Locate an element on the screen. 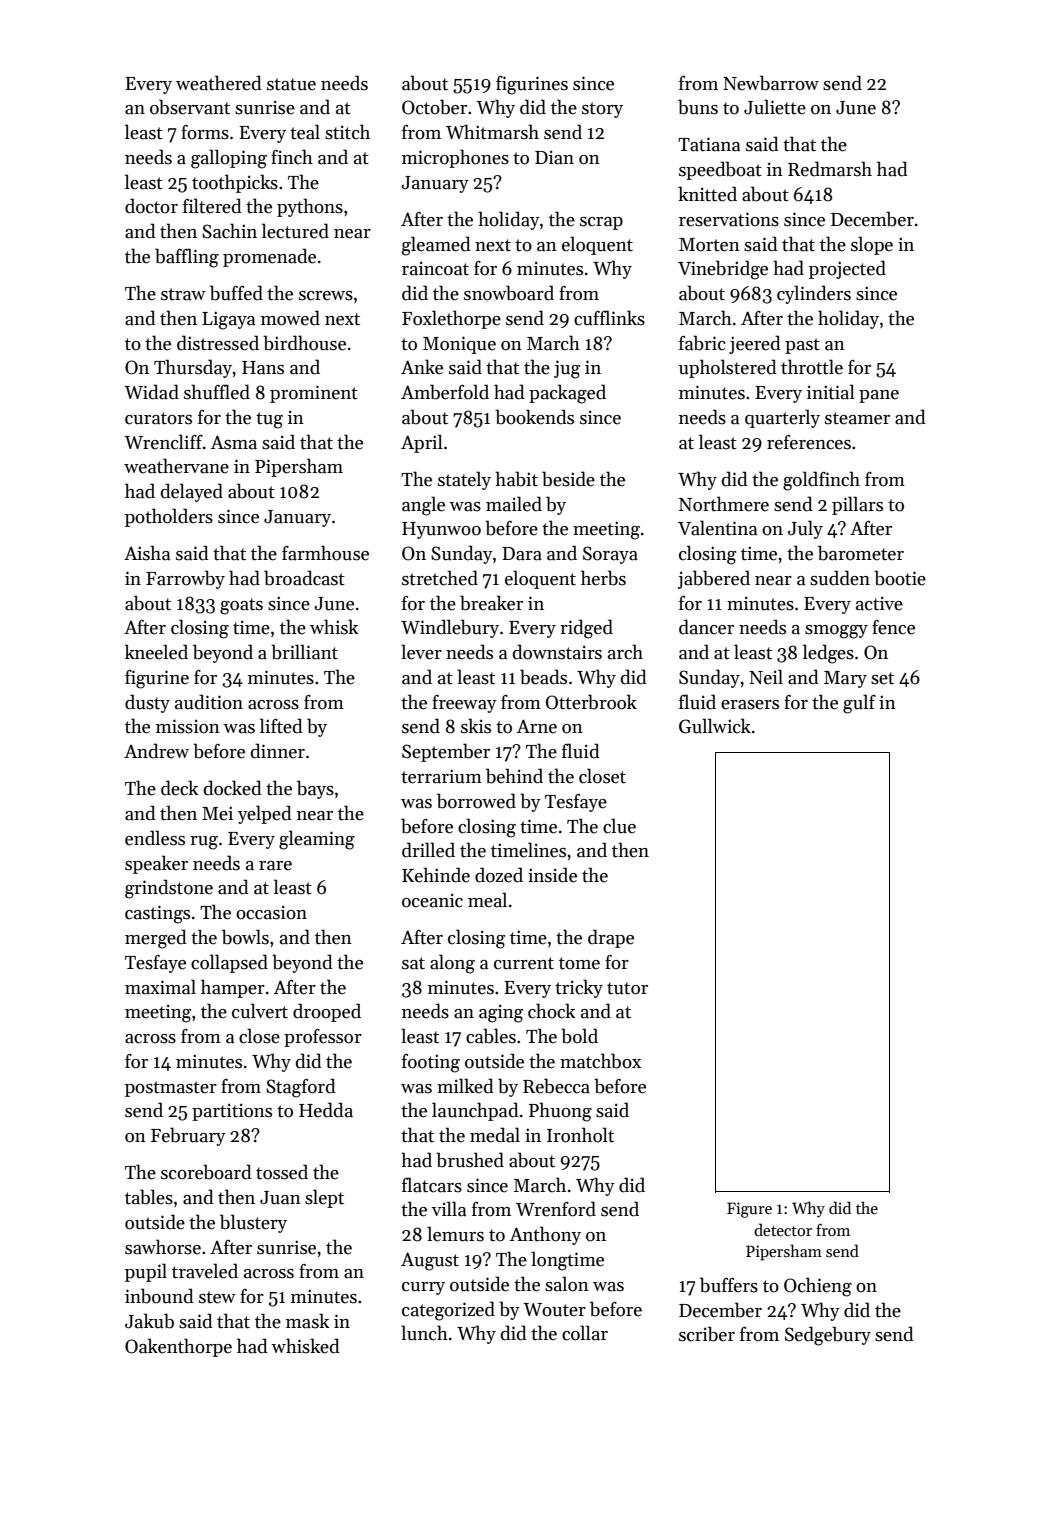 The height and width of the screenshot is (1522, 1051). October is located at coordinates (434, 107).
